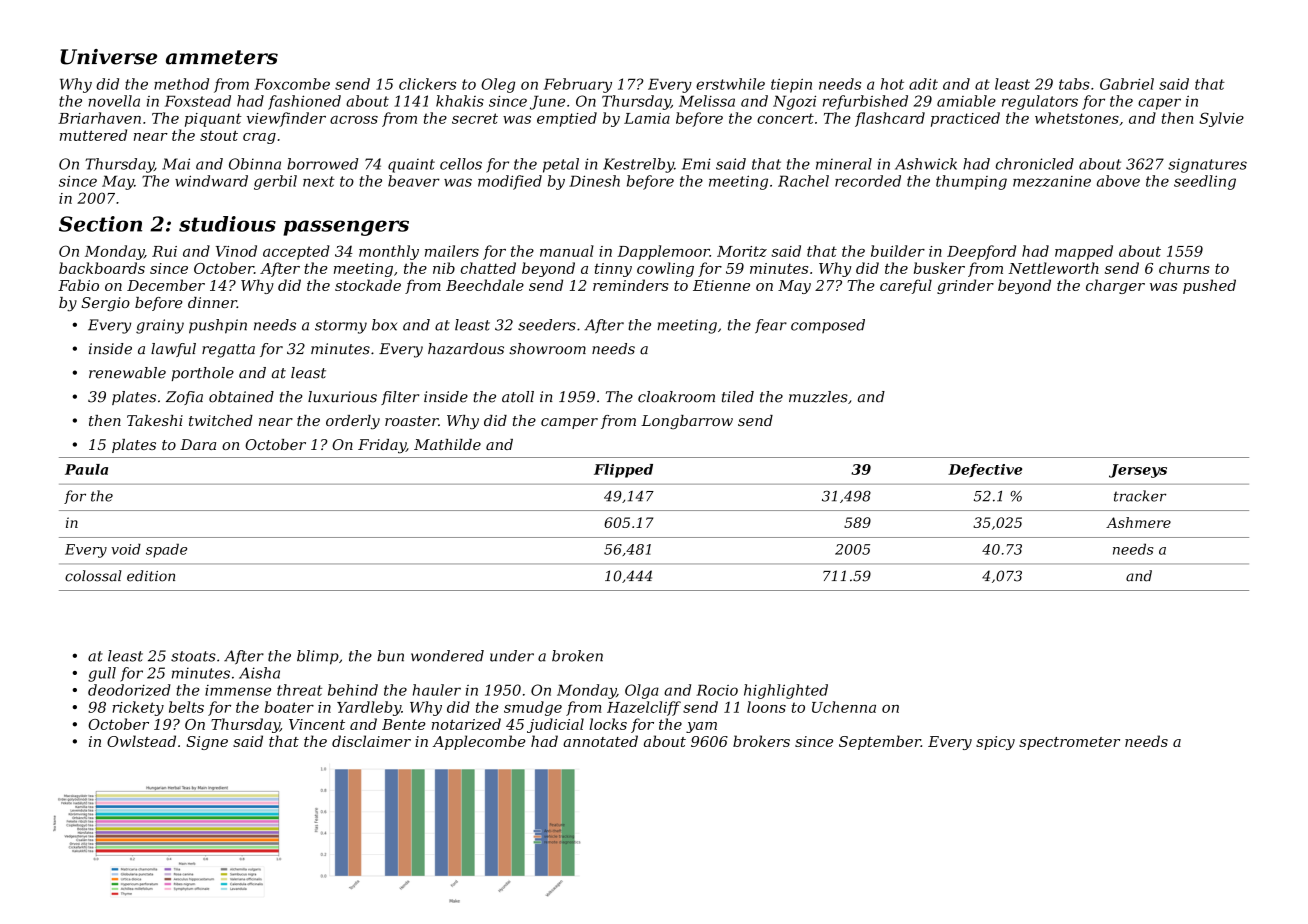 The height and width of the screenshot is (924, 1308). I want to click on Defective, so click(985, 470).
